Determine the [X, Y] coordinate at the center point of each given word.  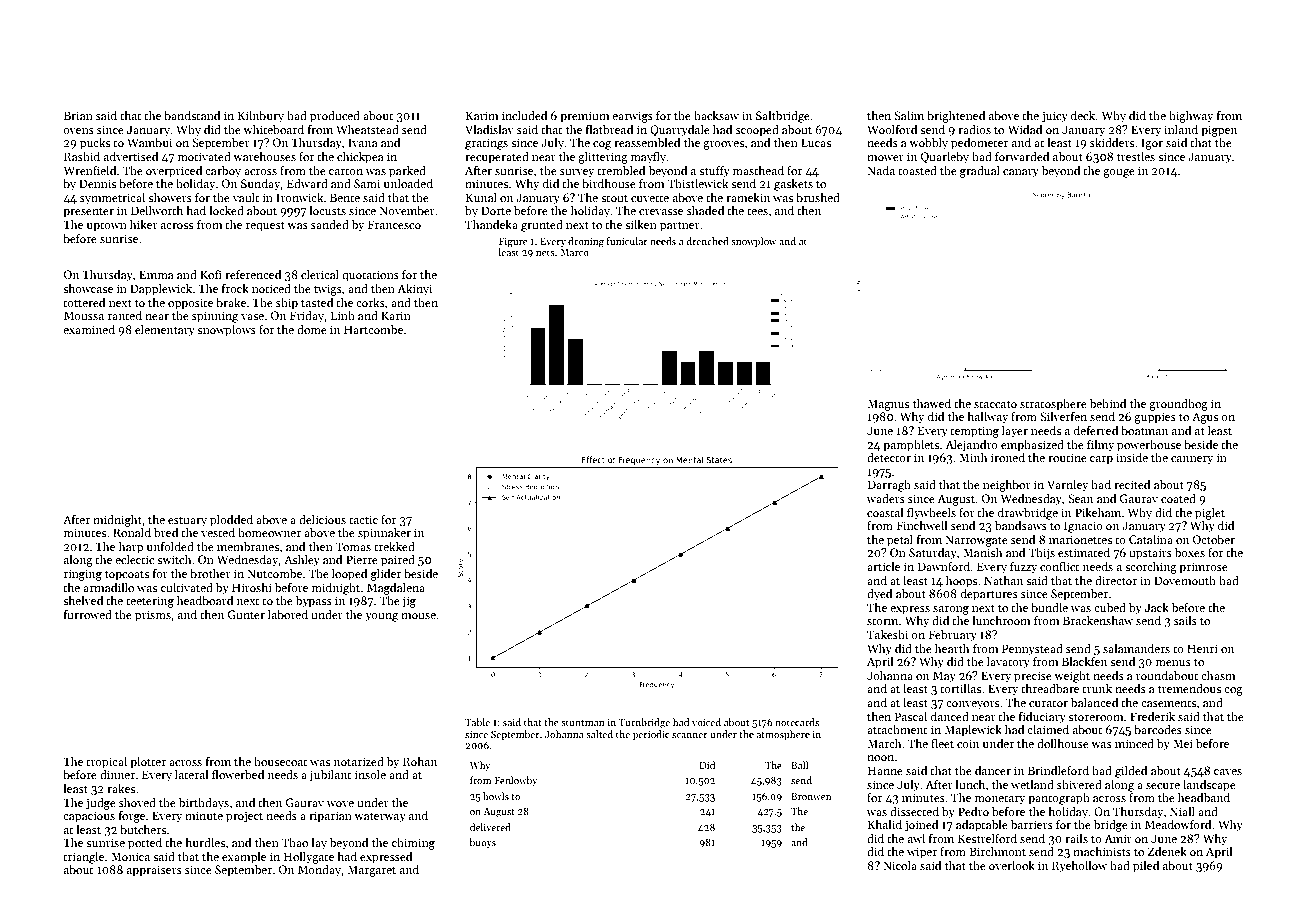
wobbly [928, 144]
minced [1134, 743]
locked [226, 210]
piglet [1210, 514]
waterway [380, 817]
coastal [885, 512]
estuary [187, 522]
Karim [482, 115]
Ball [799, 765]
